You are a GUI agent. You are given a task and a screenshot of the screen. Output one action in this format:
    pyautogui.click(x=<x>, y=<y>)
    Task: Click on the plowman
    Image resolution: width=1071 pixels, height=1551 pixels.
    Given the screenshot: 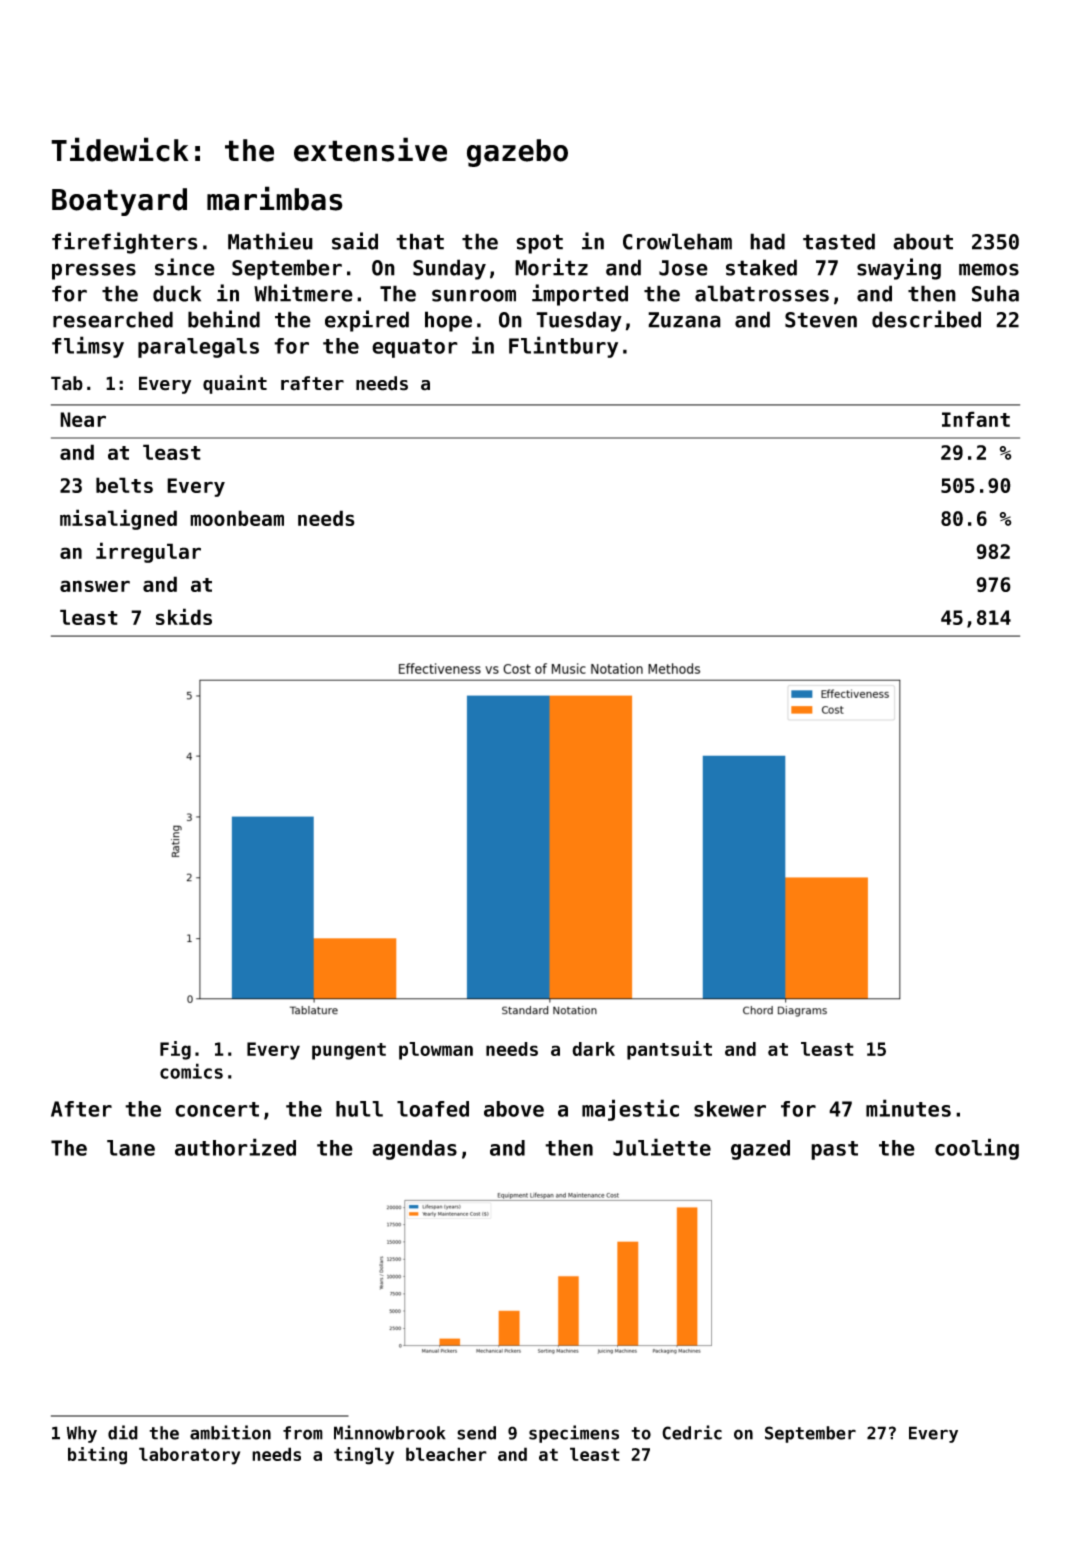 What is the action you would take?
    pyautogui.click(x=436, y=1051)
